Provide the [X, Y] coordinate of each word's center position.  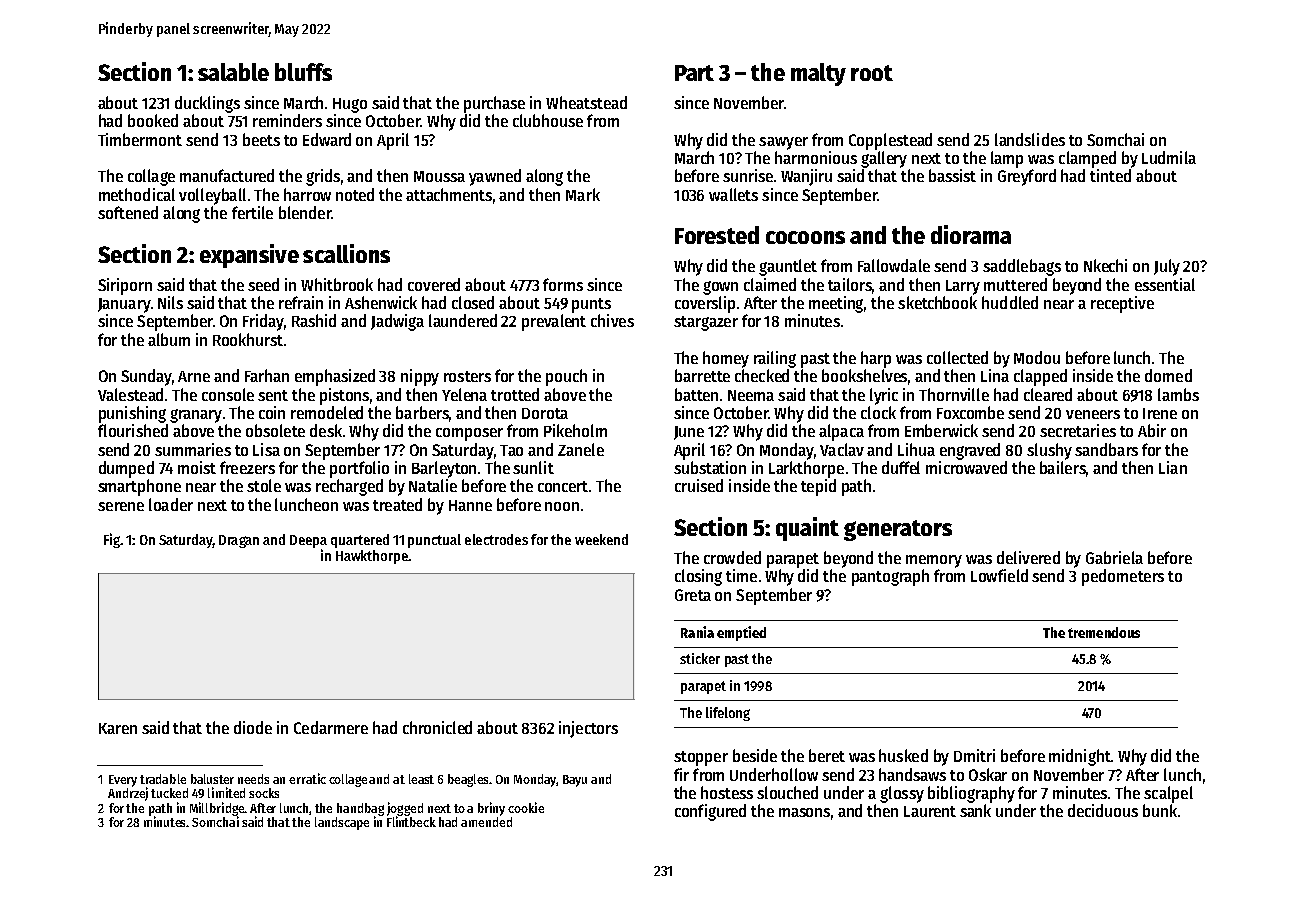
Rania [697, 632]
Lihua [916, 449]
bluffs [303, 72]
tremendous [1104, 632]
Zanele [581, 449]
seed [263, 284]
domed [1168, 375]
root [872, 73]
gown [720, 288]
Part [694, 73]
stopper [701, 758]
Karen [118, 728]
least [421, 779]
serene [121, 506]
